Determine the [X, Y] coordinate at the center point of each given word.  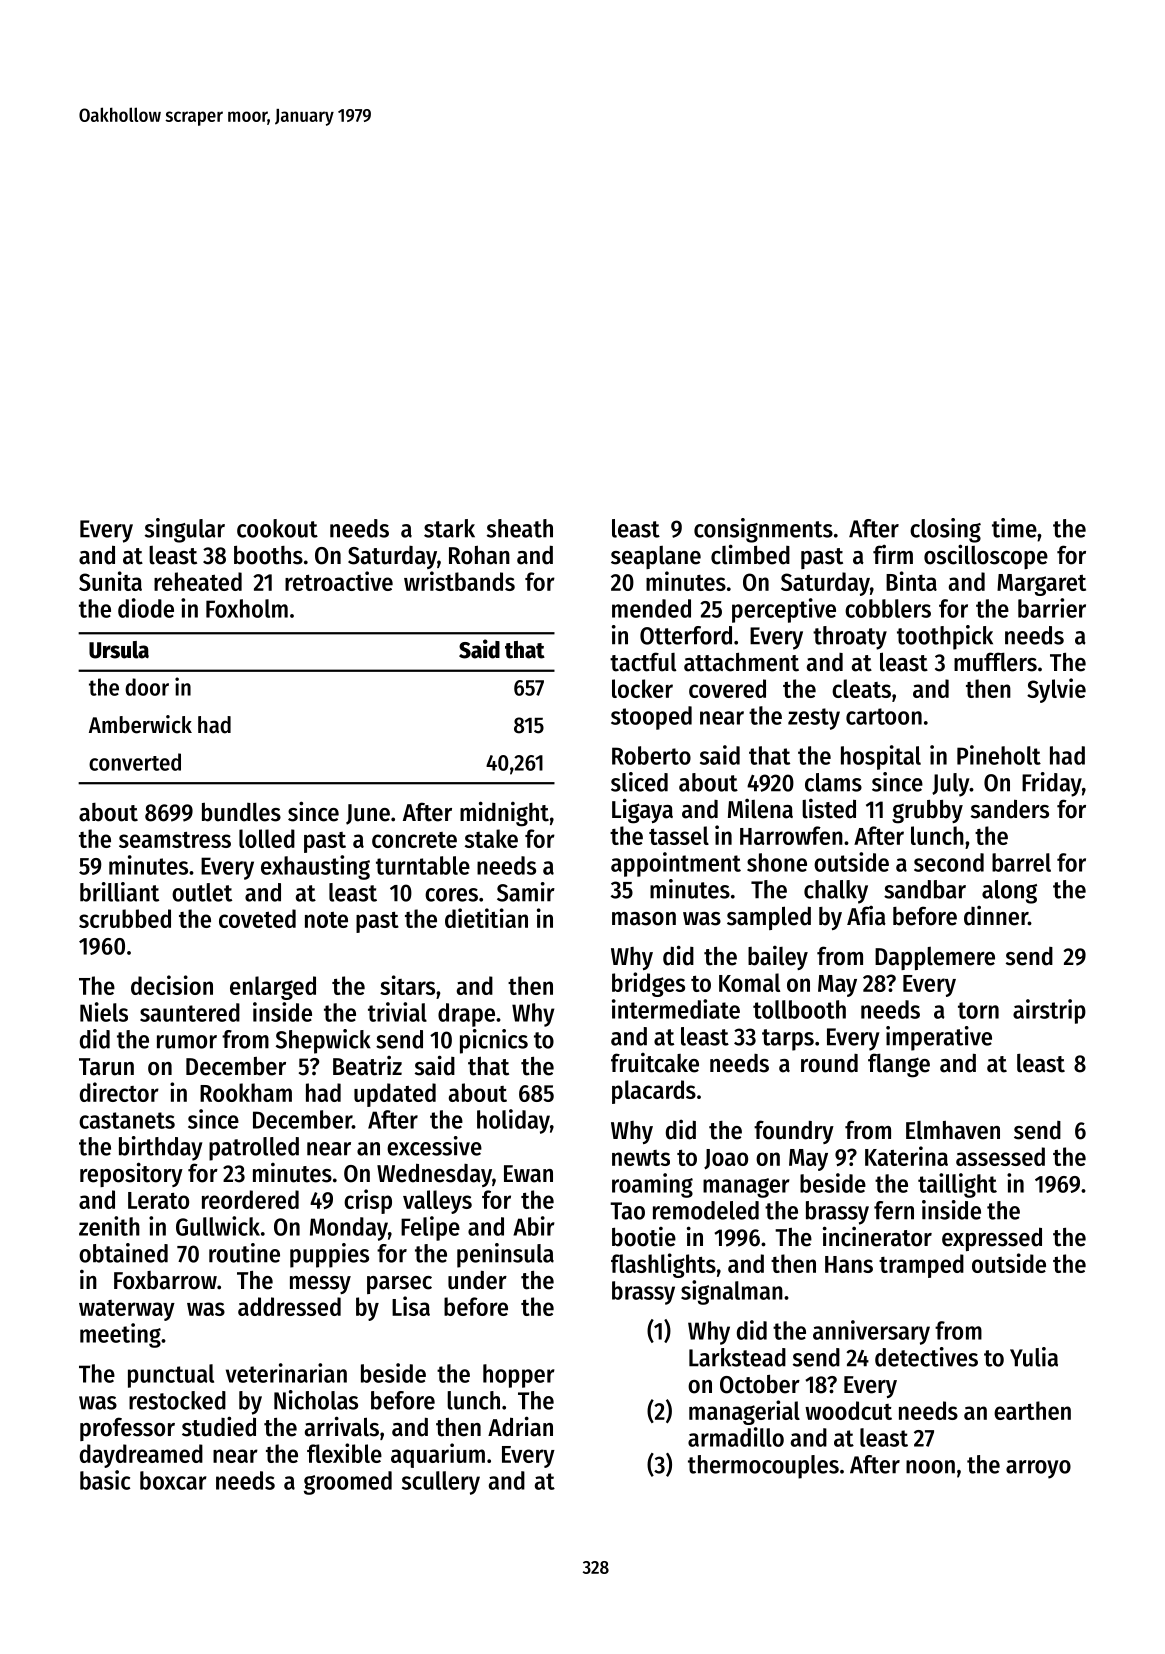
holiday [513, 1121]
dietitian [486, 918]
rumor [187, 1042]
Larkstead [737, 1357]
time [1014, 528]
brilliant [119, 892]
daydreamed [141, 1456]
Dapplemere [935, 958]
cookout [277, 528]
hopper [519, 1376]
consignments [763, 530]
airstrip [1049, 1011]
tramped [921, 1266]
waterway [127, 1310]
